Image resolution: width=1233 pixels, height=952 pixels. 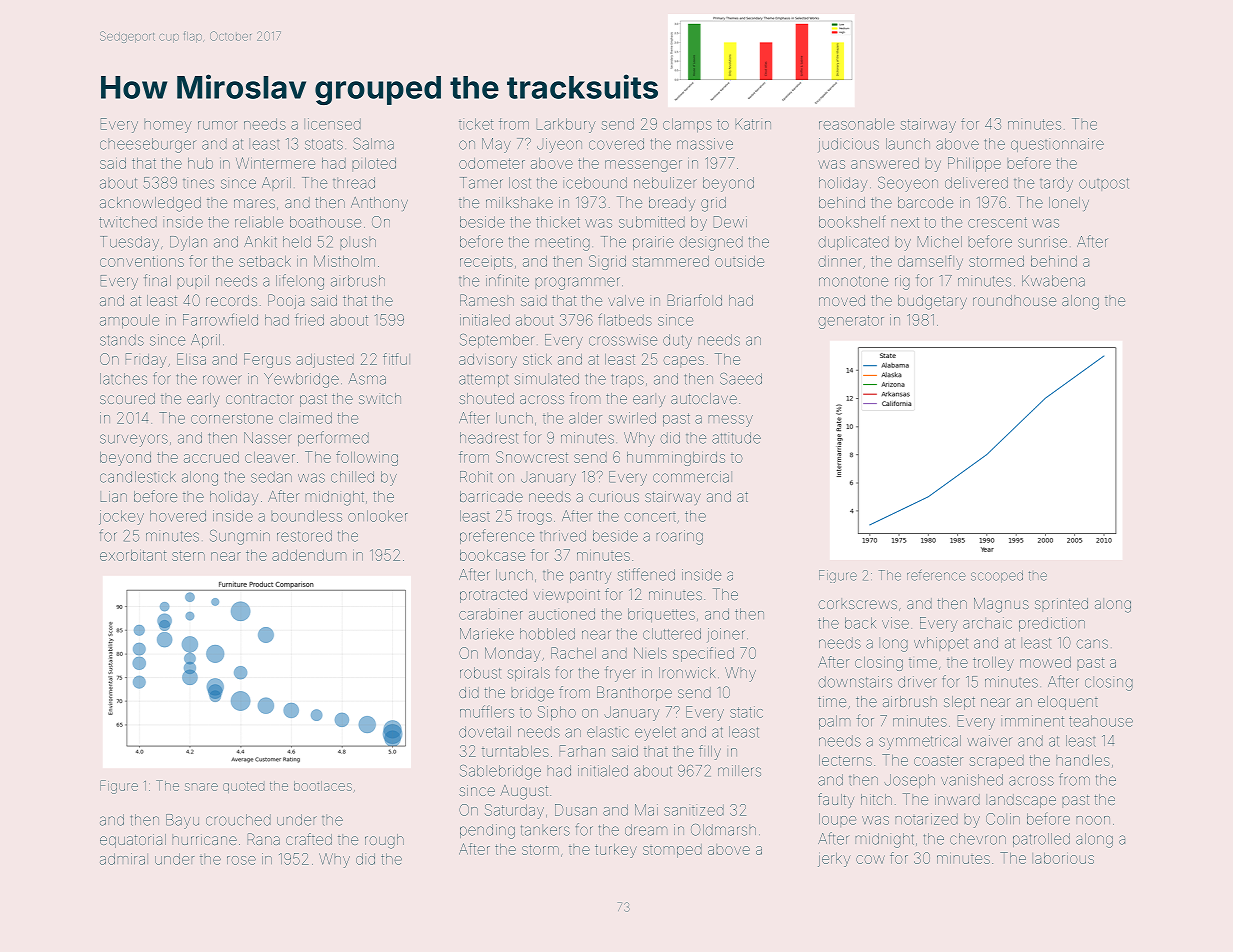 I want to click on bookcase, so click(x=492, y=555).
